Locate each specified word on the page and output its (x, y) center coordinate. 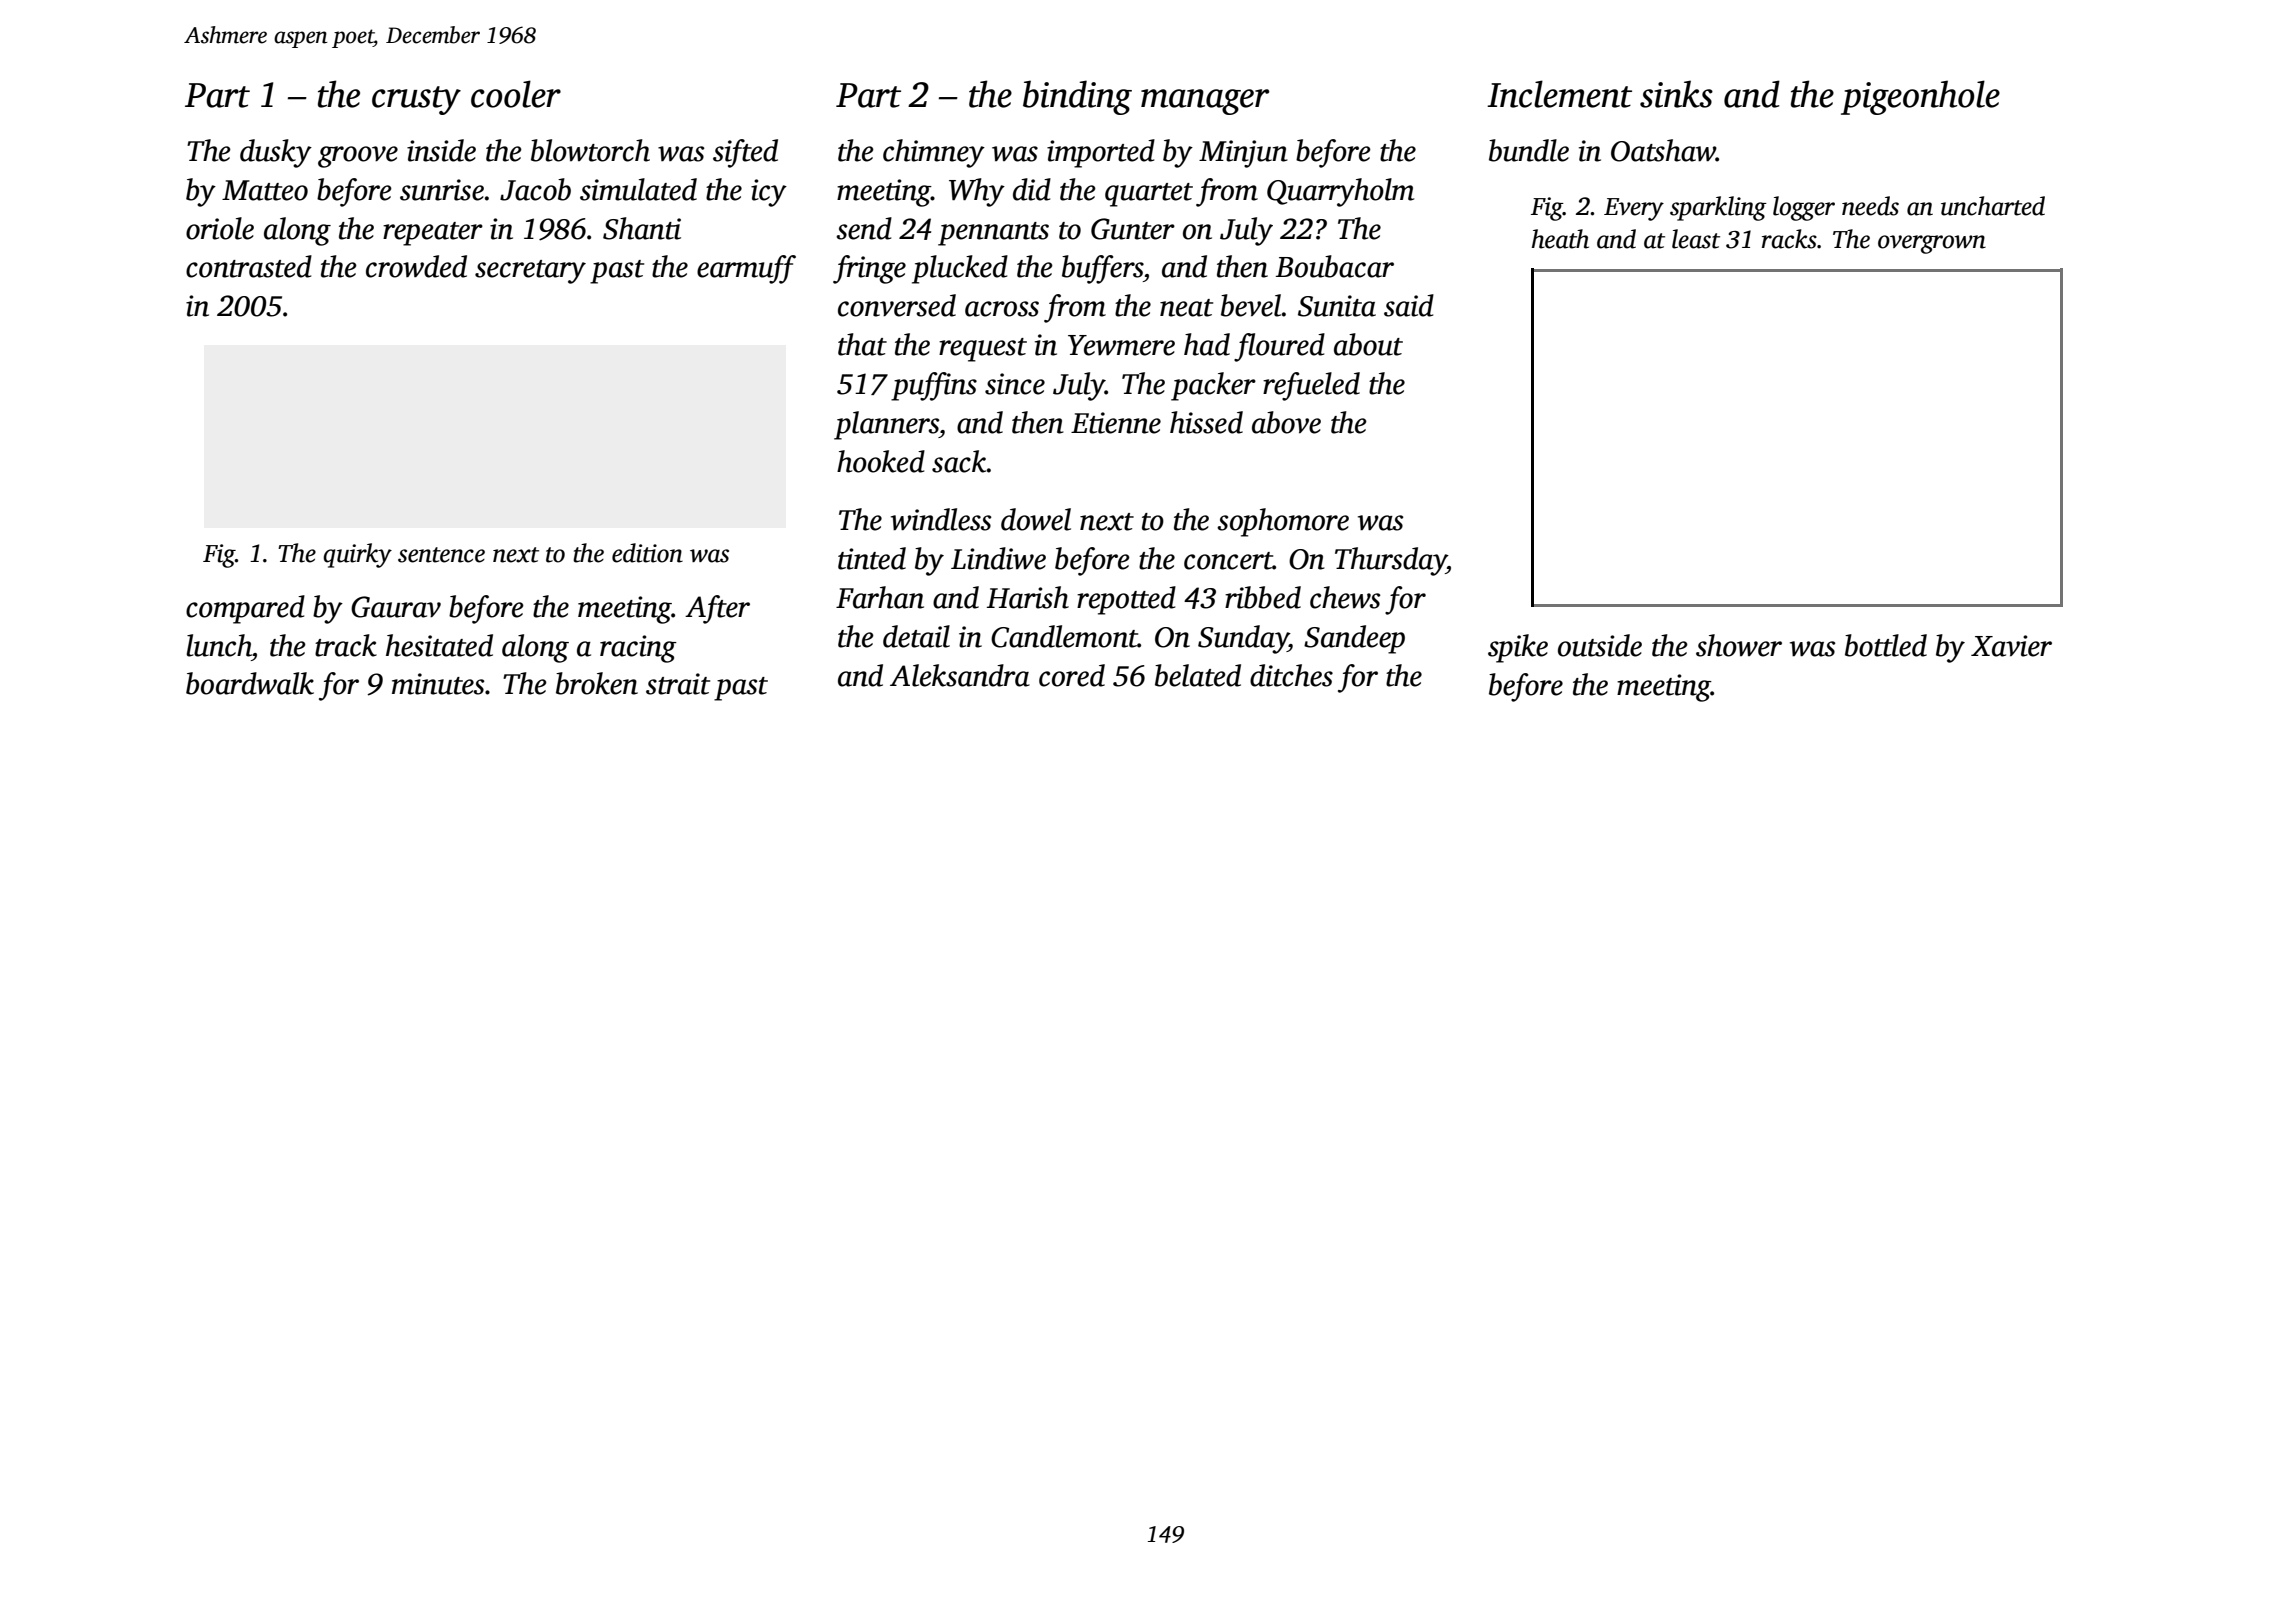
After (717, 609)
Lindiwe (998, 558)
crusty (416, 100)
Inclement (1559, 94)
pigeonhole (1920, 97)
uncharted (1993, 206)
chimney (934, 153)
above (1286, 422)
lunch (219, 645)
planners (886, 425)
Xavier (2011, 646)
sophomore (1283, 522)
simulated (638, 189)
